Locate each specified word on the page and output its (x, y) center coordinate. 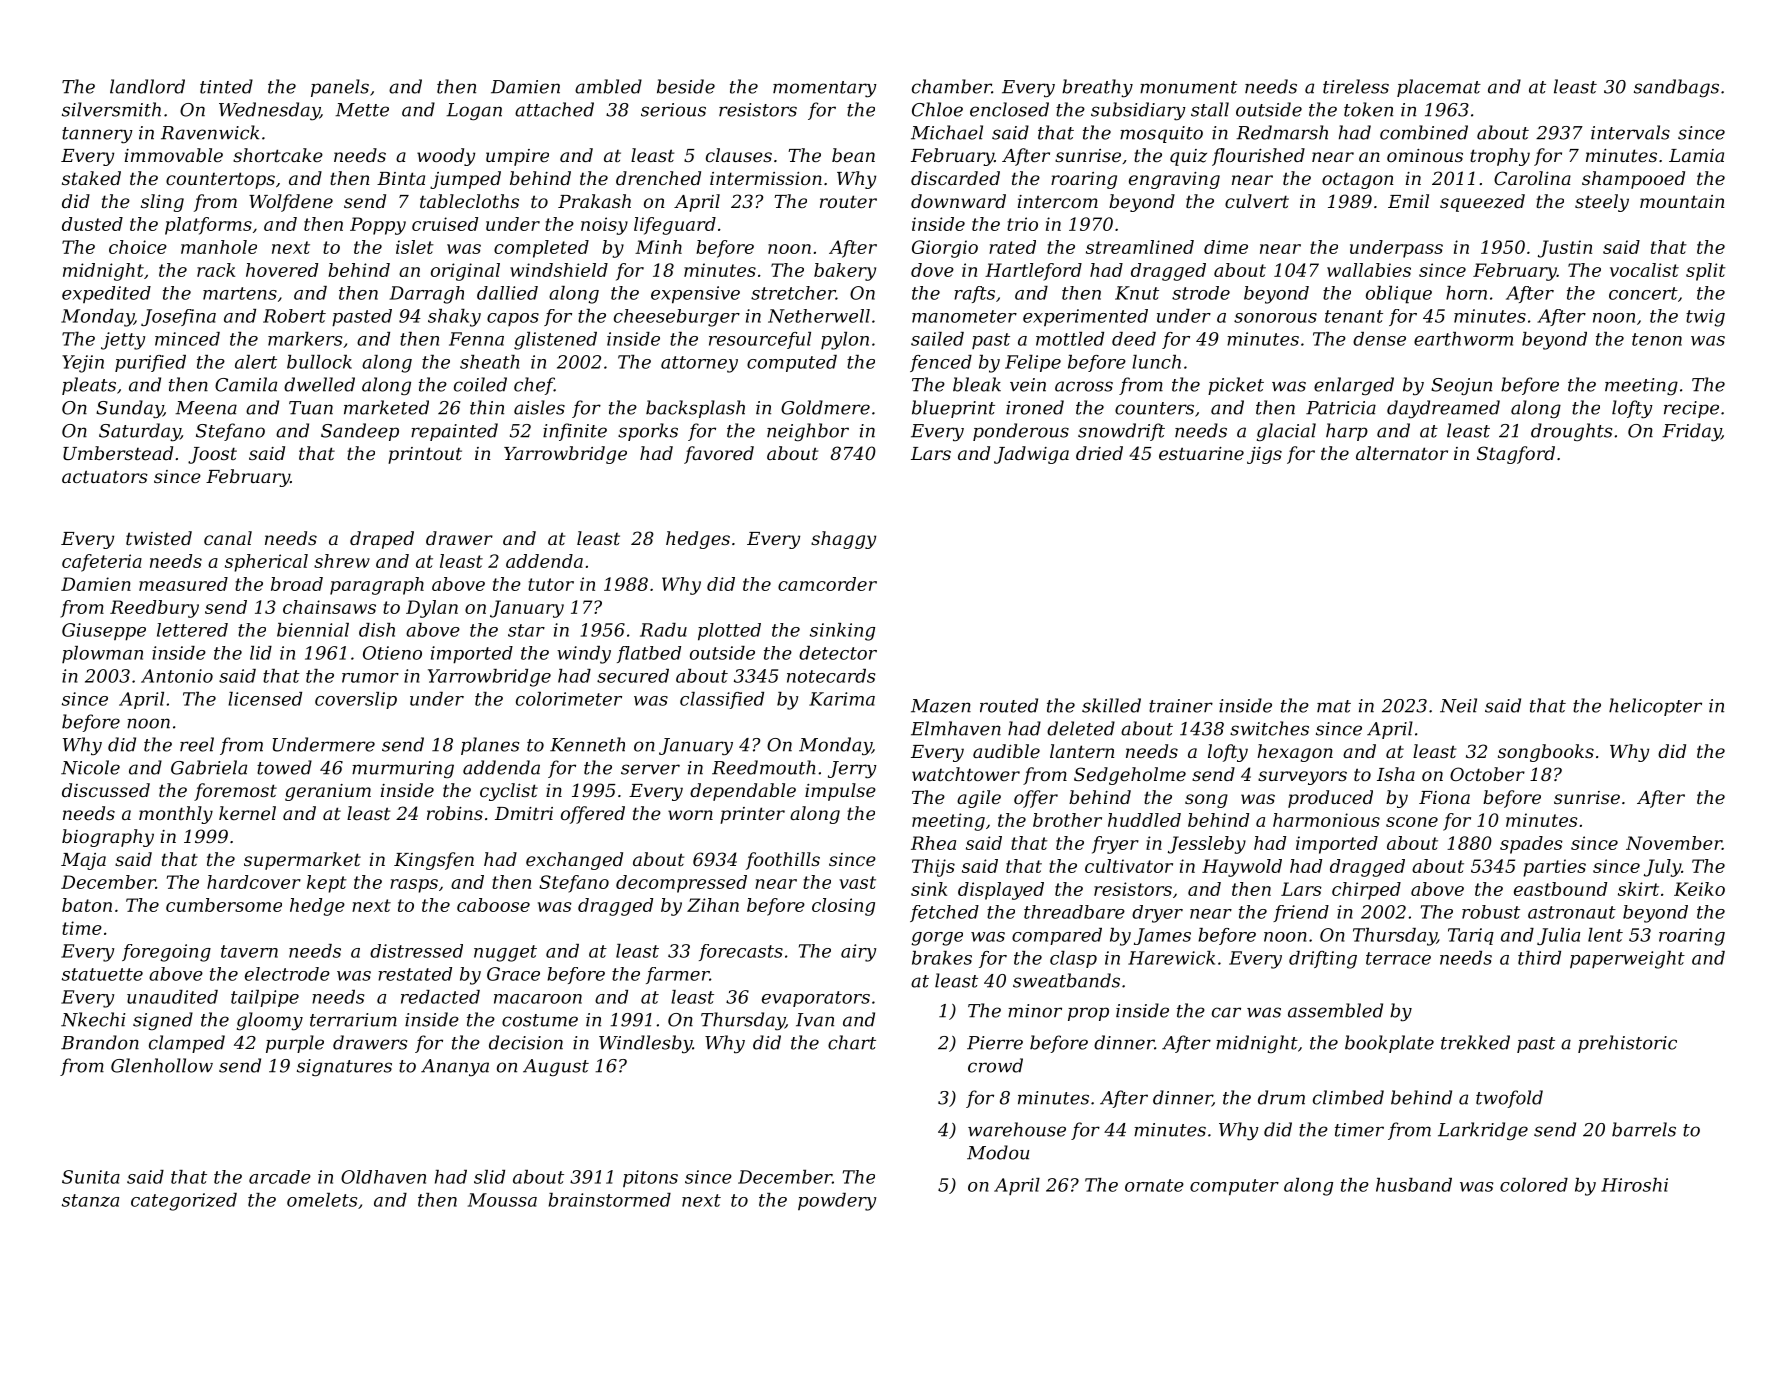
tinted (226, 86)
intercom (1058, 201)
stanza (90, 1200)
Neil (1458, 705)
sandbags (1676, 88)
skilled (1111, 705)
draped (382, 540)
